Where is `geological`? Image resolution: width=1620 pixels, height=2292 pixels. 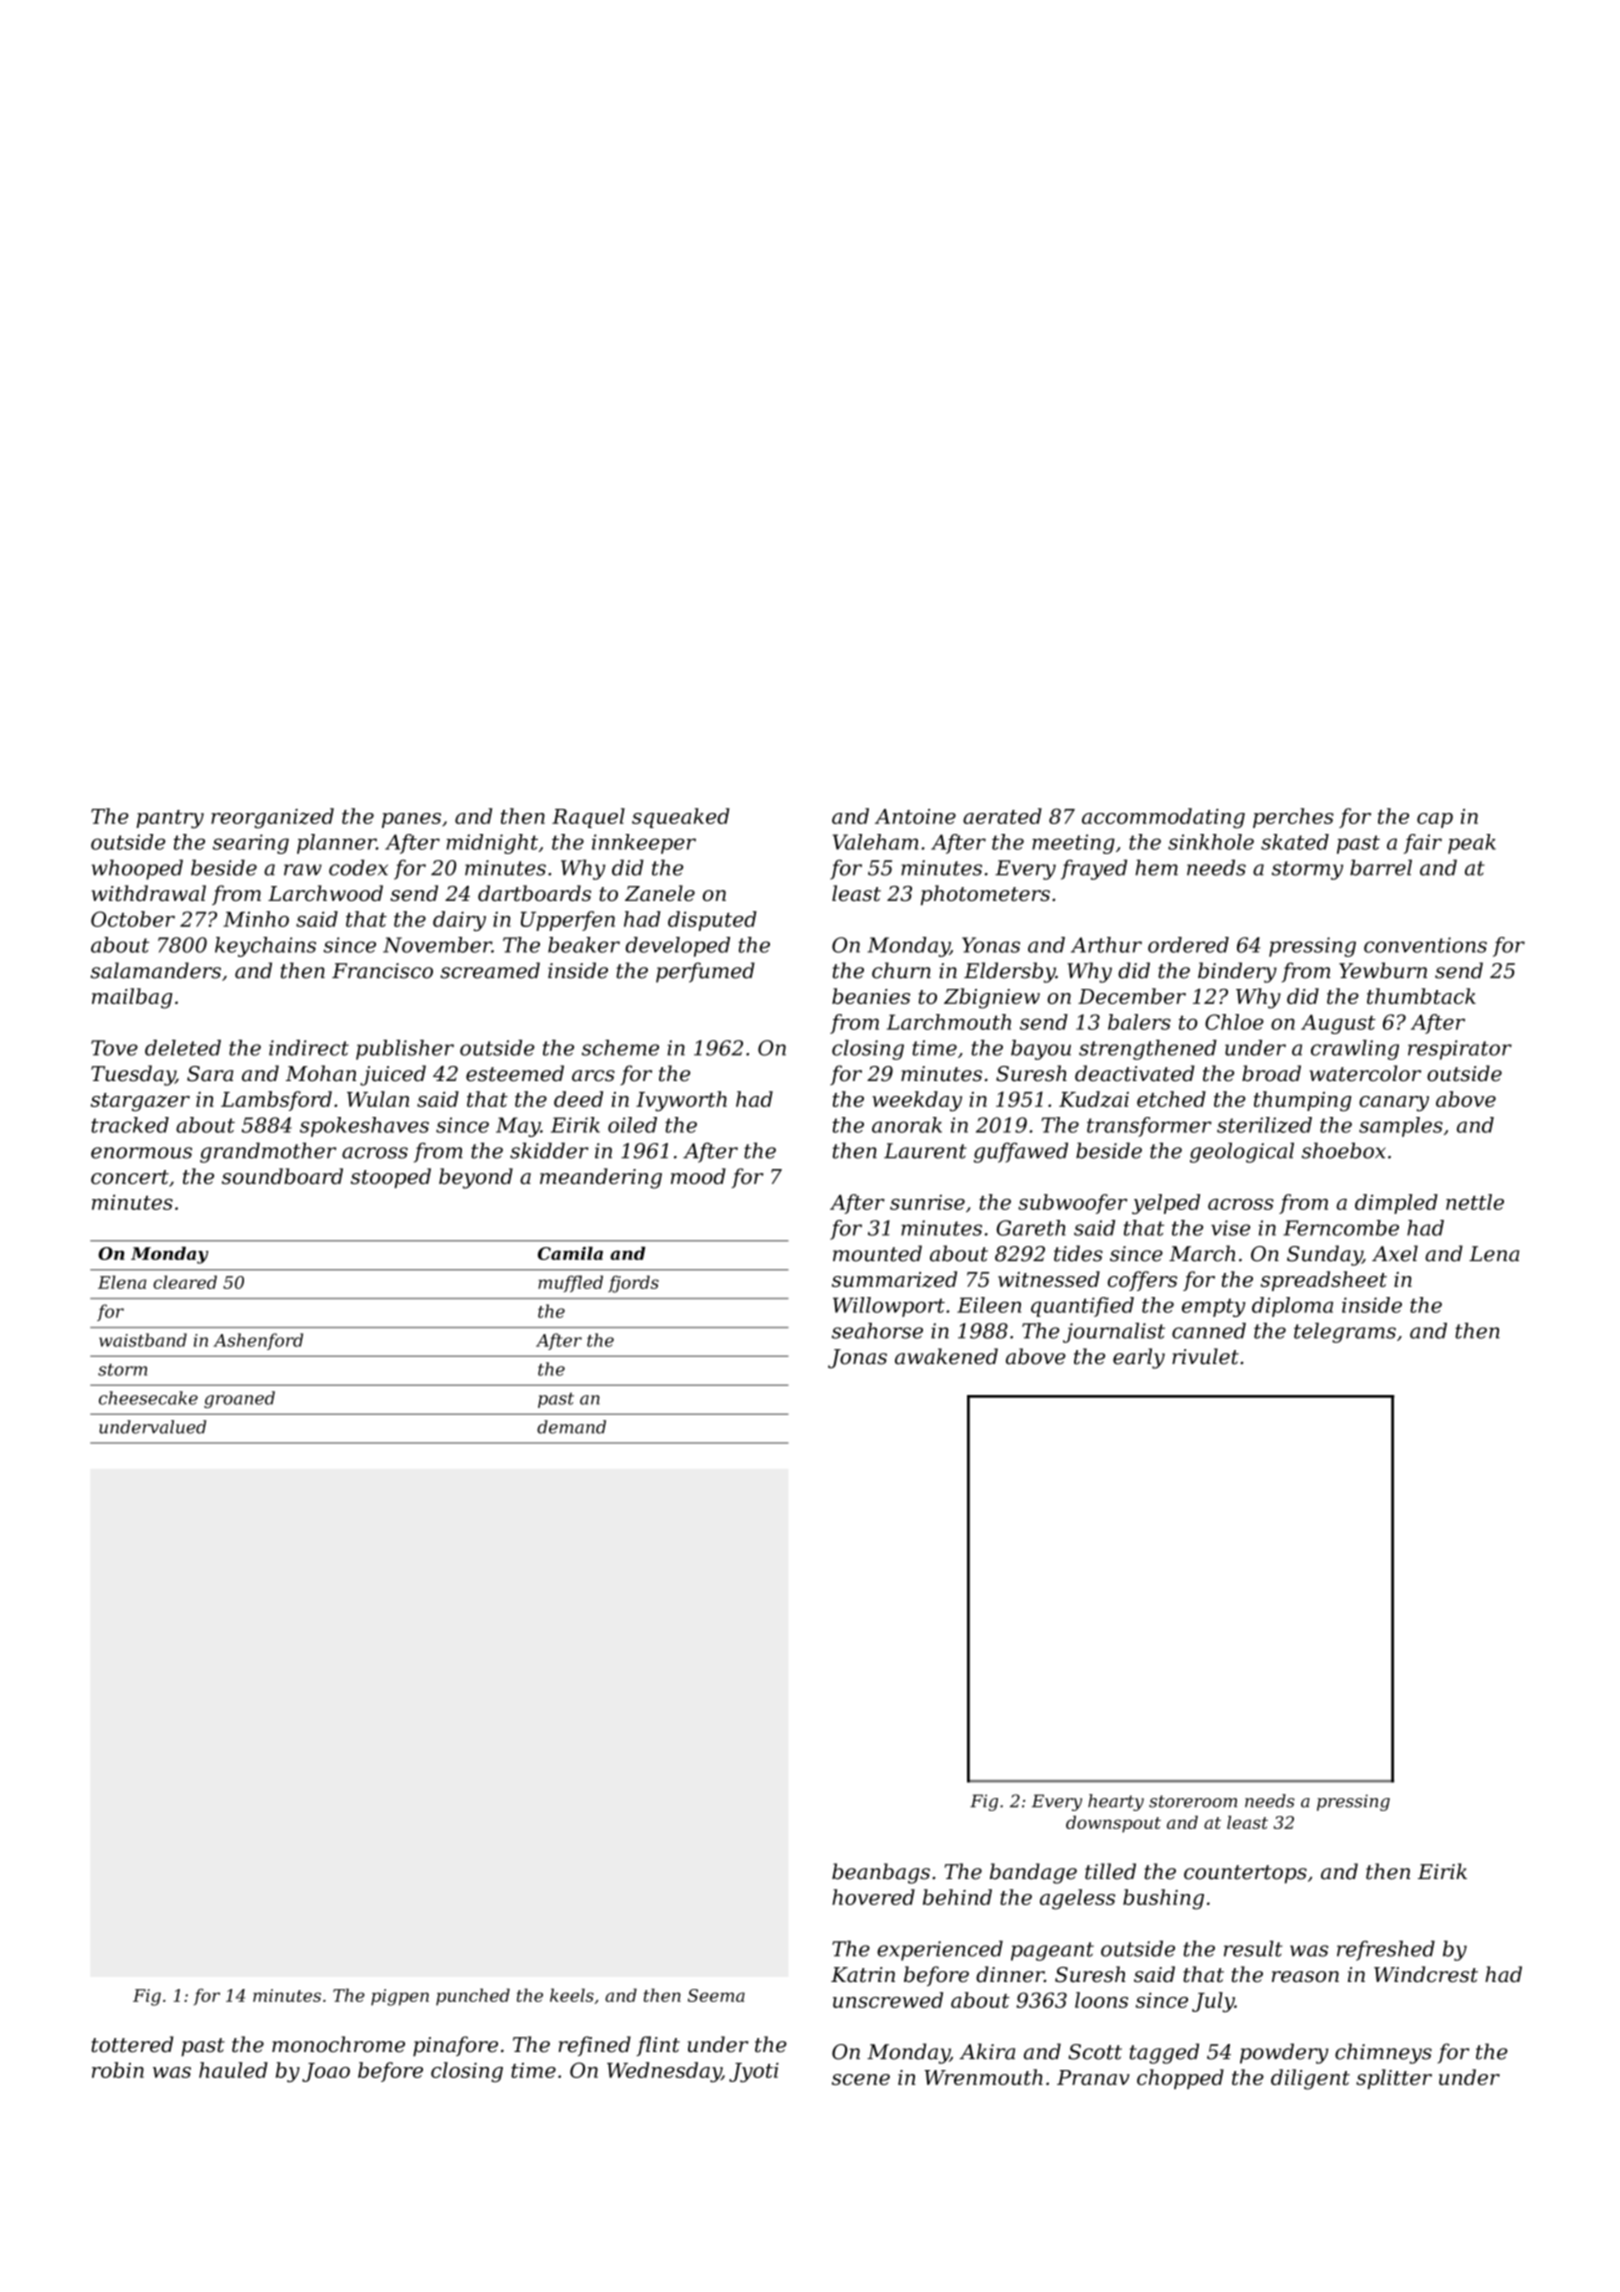 geological is located at coordinates (1242, 1152).
